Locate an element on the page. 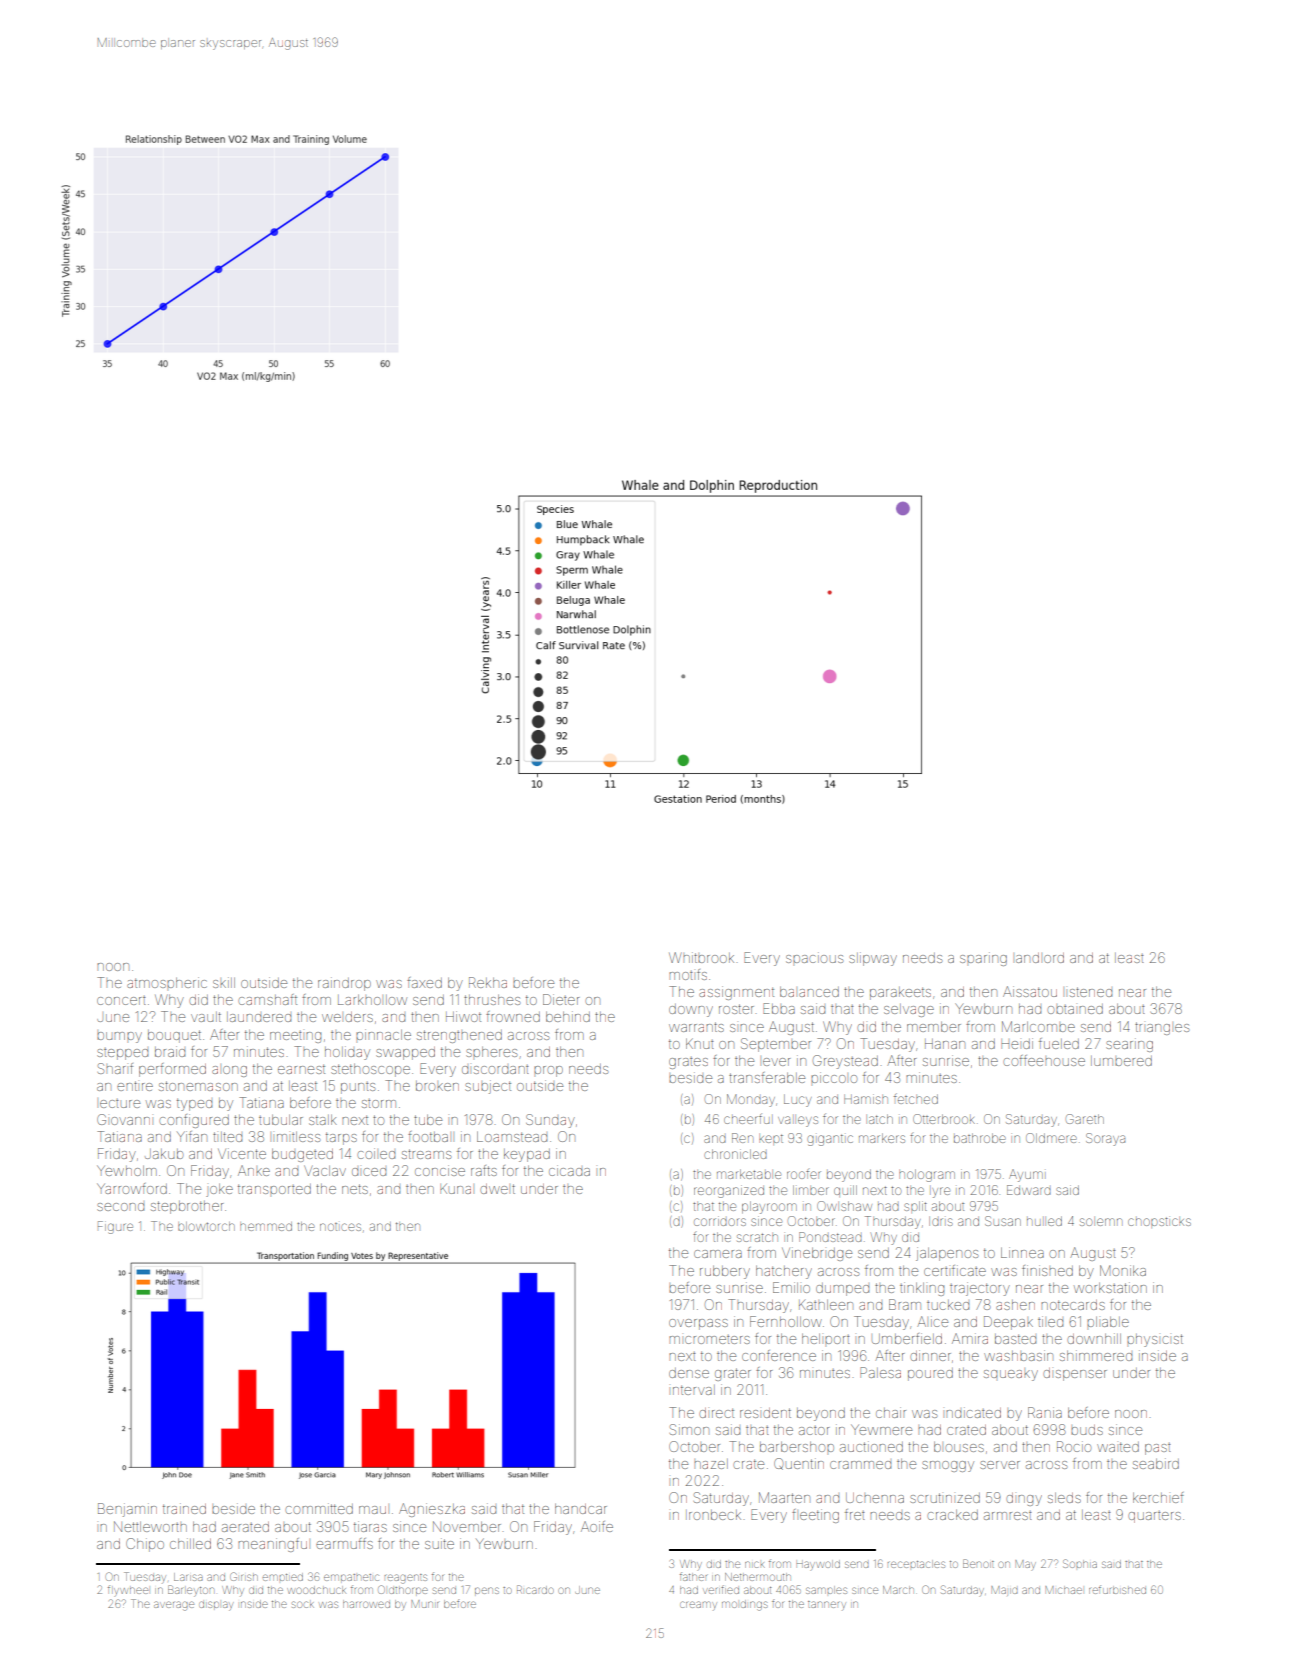 Image resolution: width=1290 pixels, height=1669 pixels. sparing is located at coordinates (983, 959).
